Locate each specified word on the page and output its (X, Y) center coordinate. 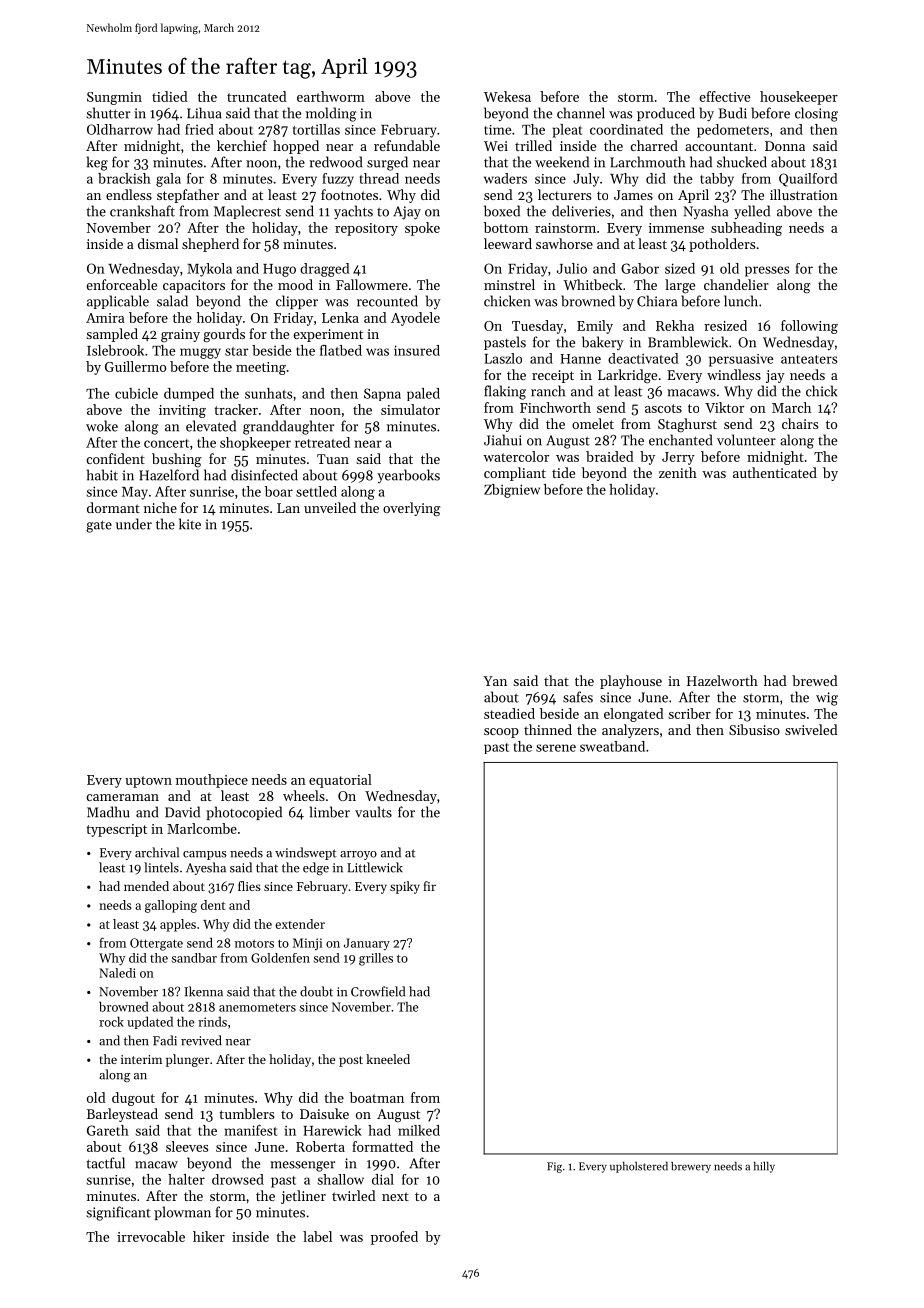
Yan (495, 681)
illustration (804, 194)
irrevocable (151, 1236)
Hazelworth (722, 680)
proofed (394, 1238)
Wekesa (507, 96)
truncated (257, 96)
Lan (288, 508)
